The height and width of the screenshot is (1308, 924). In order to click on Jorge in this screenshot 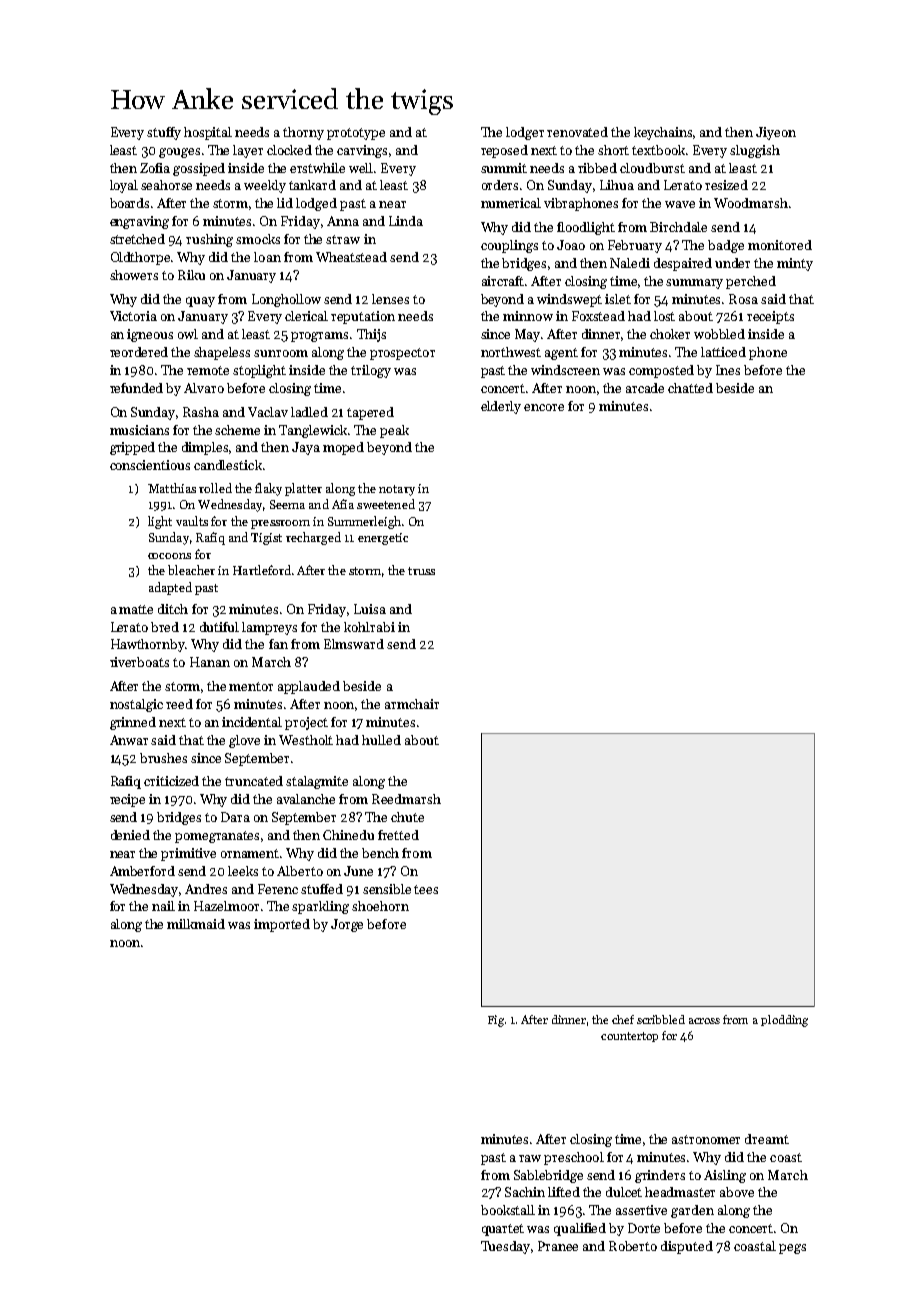, I will do `click(347, 925)`.
